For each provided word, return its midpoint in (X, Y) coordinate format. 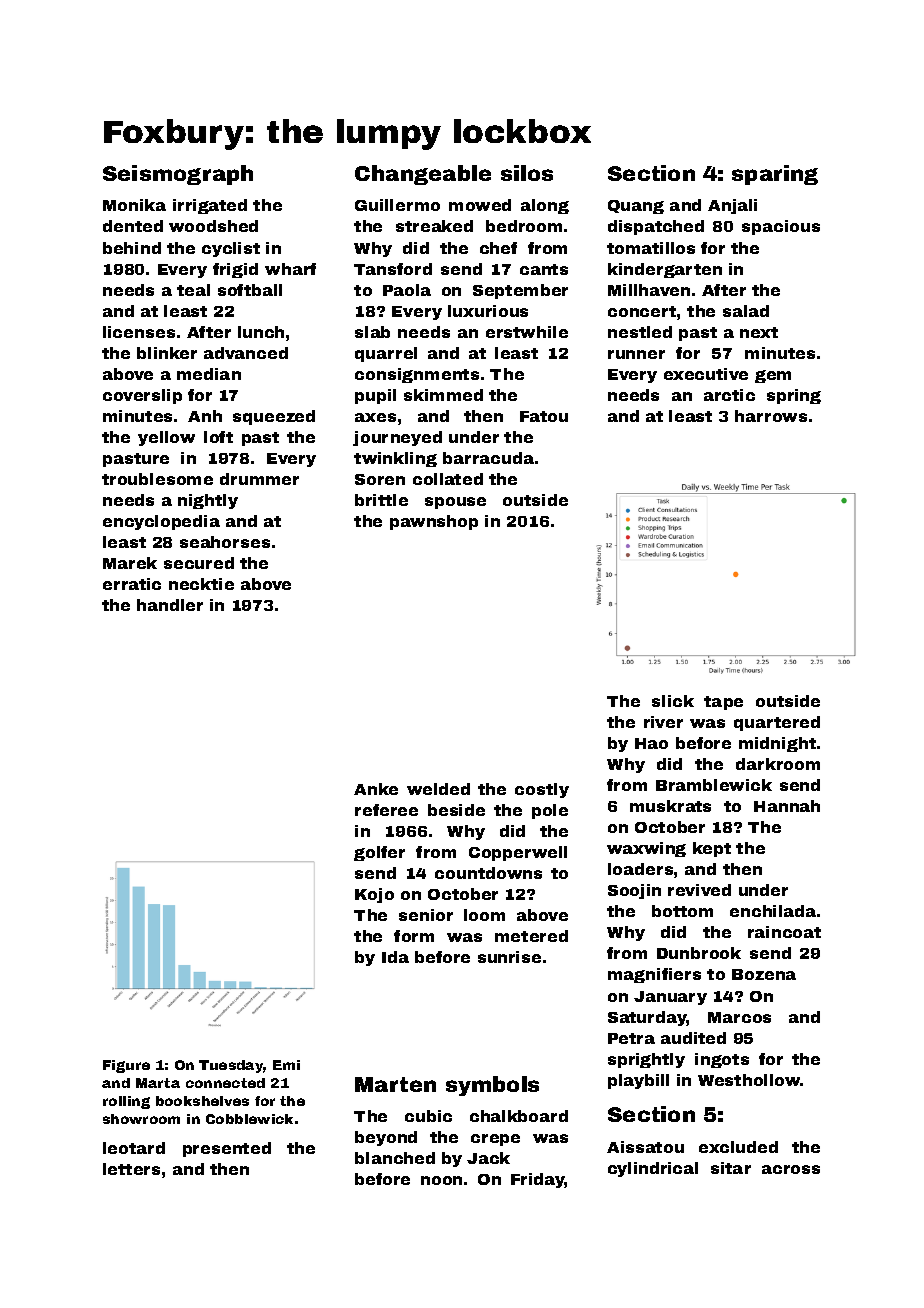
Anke (376, 789)
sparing (775, 175)
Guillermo (397, 205)
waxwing (646, 849)
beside (456, 810)
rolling (126, 1102)
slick (673, 701)
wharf (290, 269)
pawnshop (434, 522)
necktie (201, 584)
